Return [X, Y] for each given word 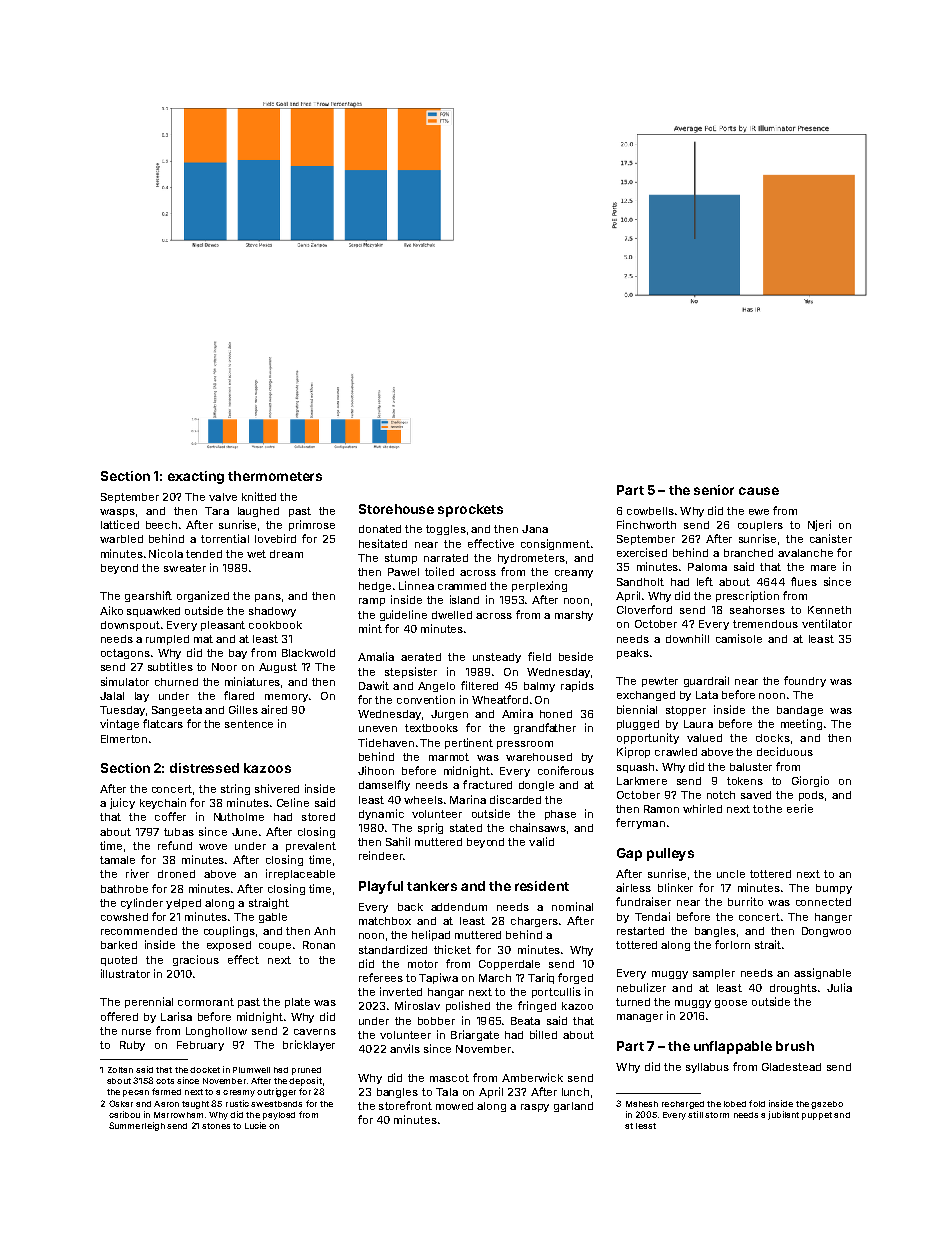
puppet [817, 1116]
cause [759, 491]
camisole [739, 638]
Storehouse [396, 509]
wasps [117, 513]
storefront [405, 1105]
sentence [249, 724]
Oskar [121, 1103]
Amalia [376, 656]
